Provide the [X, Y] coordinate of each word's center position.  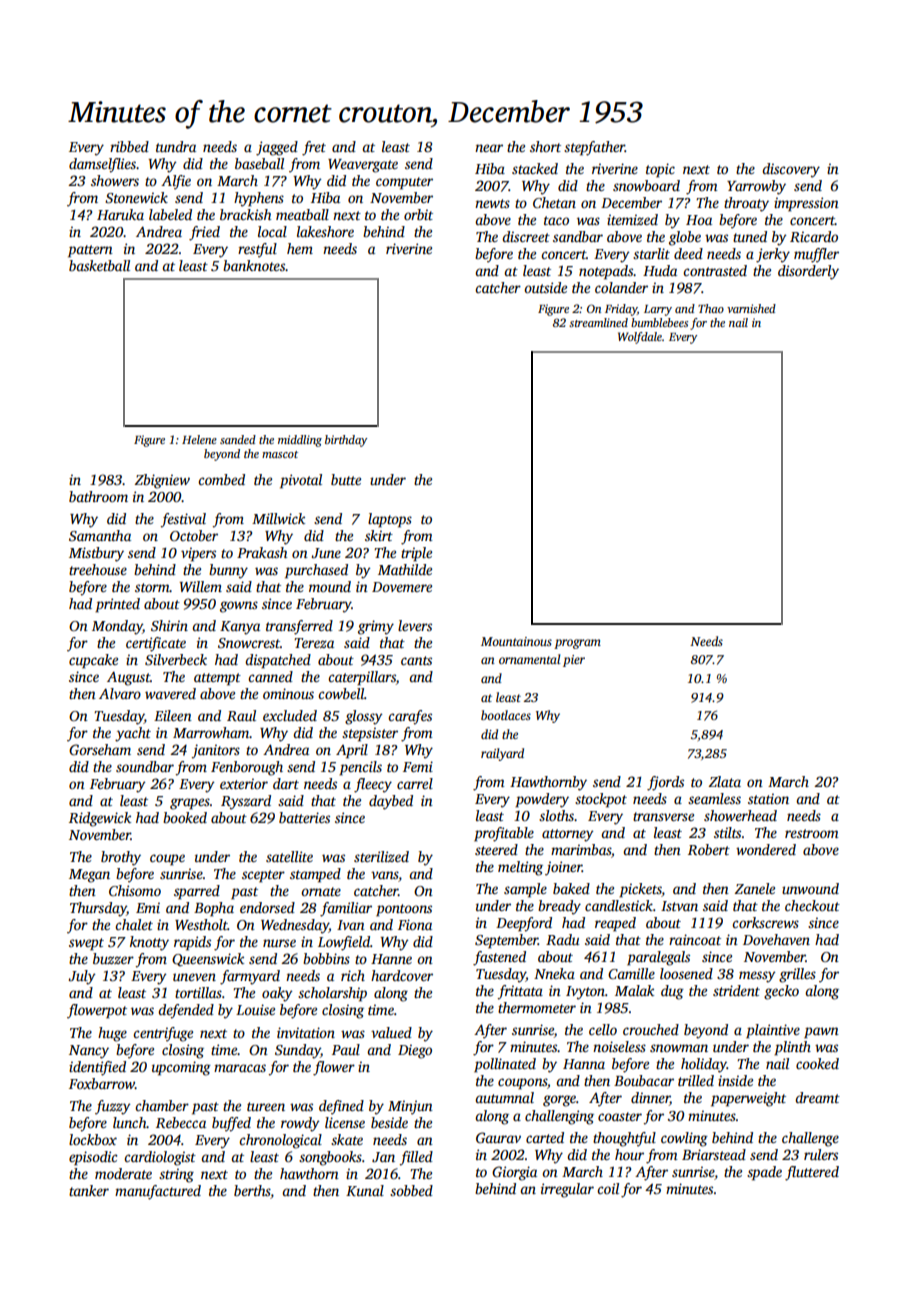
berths [252, 1190]
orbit [418, 214]
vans [385, 876]
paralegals [658, 958]
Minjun [410, 1107]
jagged [277, 148]
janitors [215, 751]
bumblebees [659, 322]
